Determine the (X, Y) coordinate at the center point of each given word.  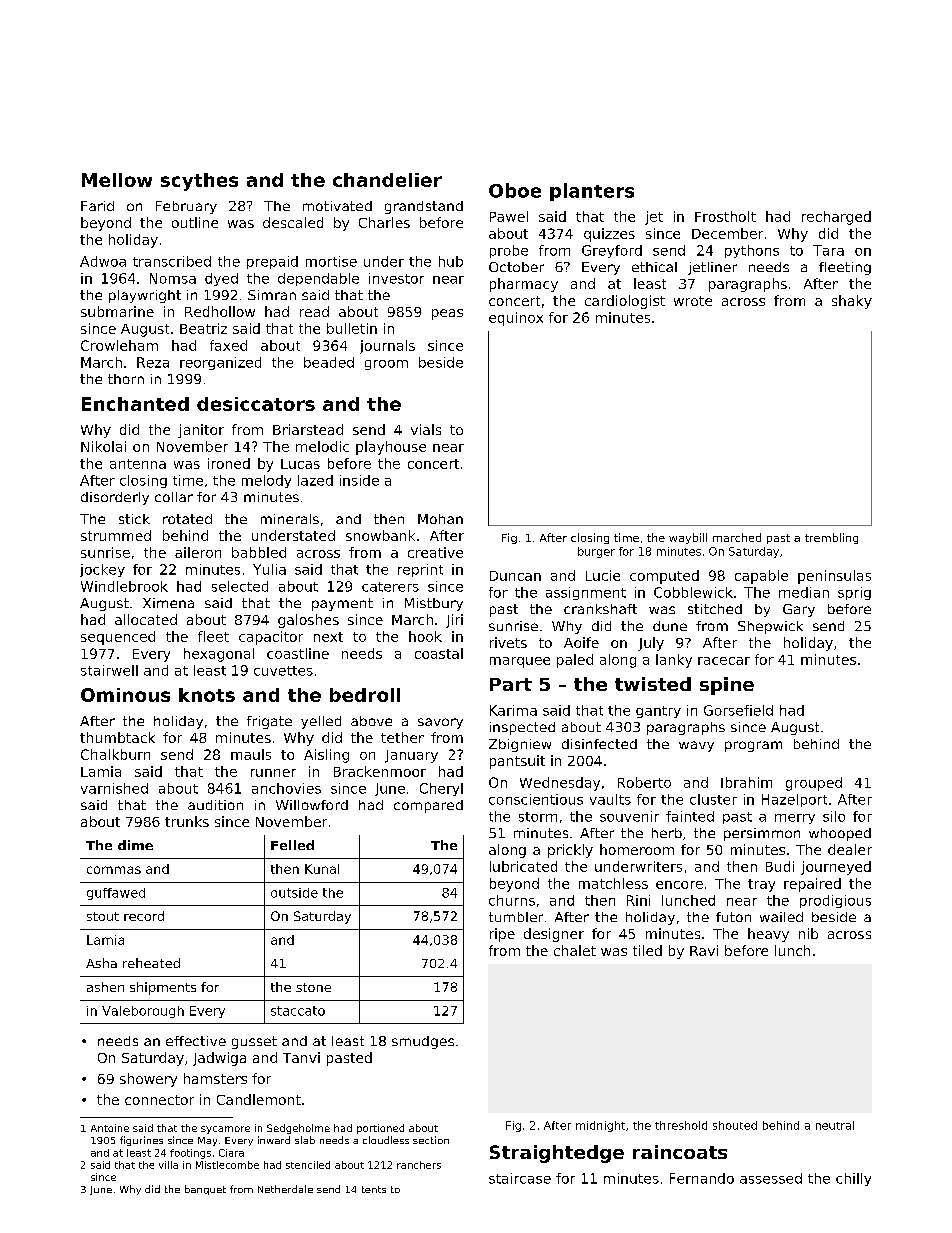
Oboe (515, 190)
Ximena (168, 603)
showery (148, 1080)
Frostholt (725, 216)
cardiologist (625, 302)
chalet (575, 950)
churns (512, 900)
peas (447, 314)
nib (808, 933)
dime (135, 845)
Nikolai (103, 446)
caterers (390, 587)
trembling (831, 538)
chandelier (387, 180)
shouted (735, 1125)
